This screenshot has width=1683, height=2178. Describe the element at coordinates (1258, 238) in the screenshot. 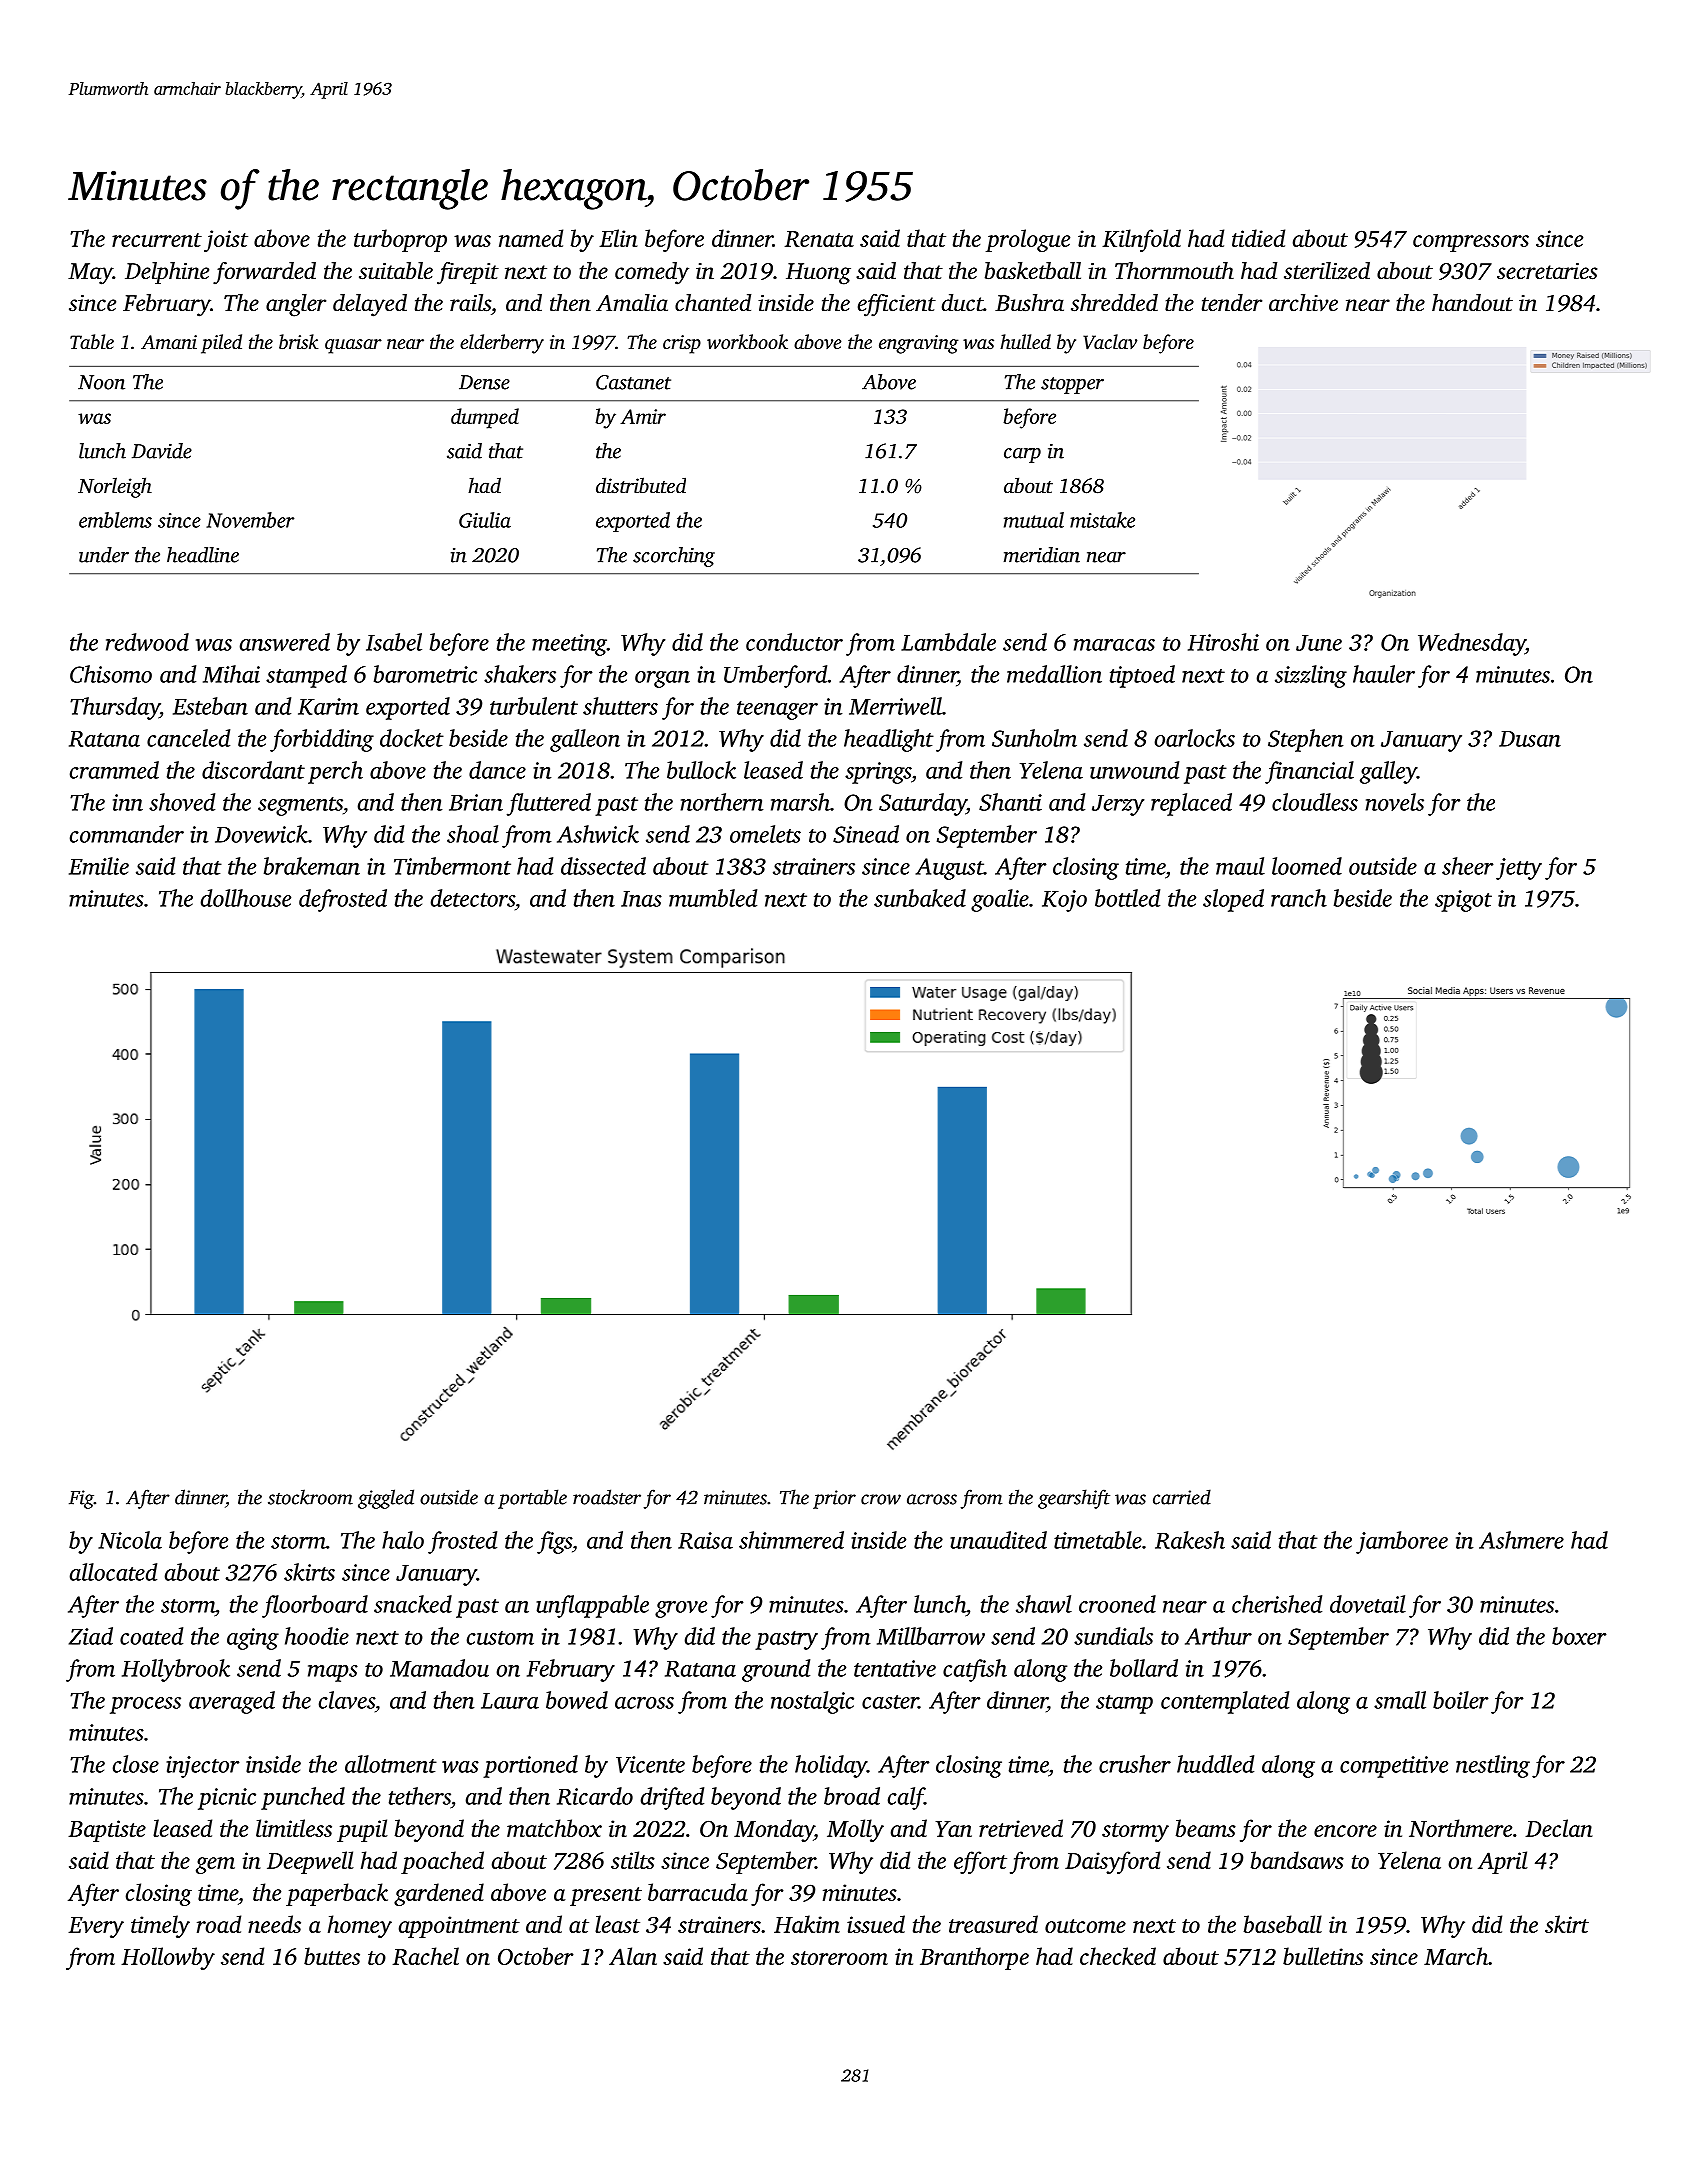

I see `tidied` at that location.
